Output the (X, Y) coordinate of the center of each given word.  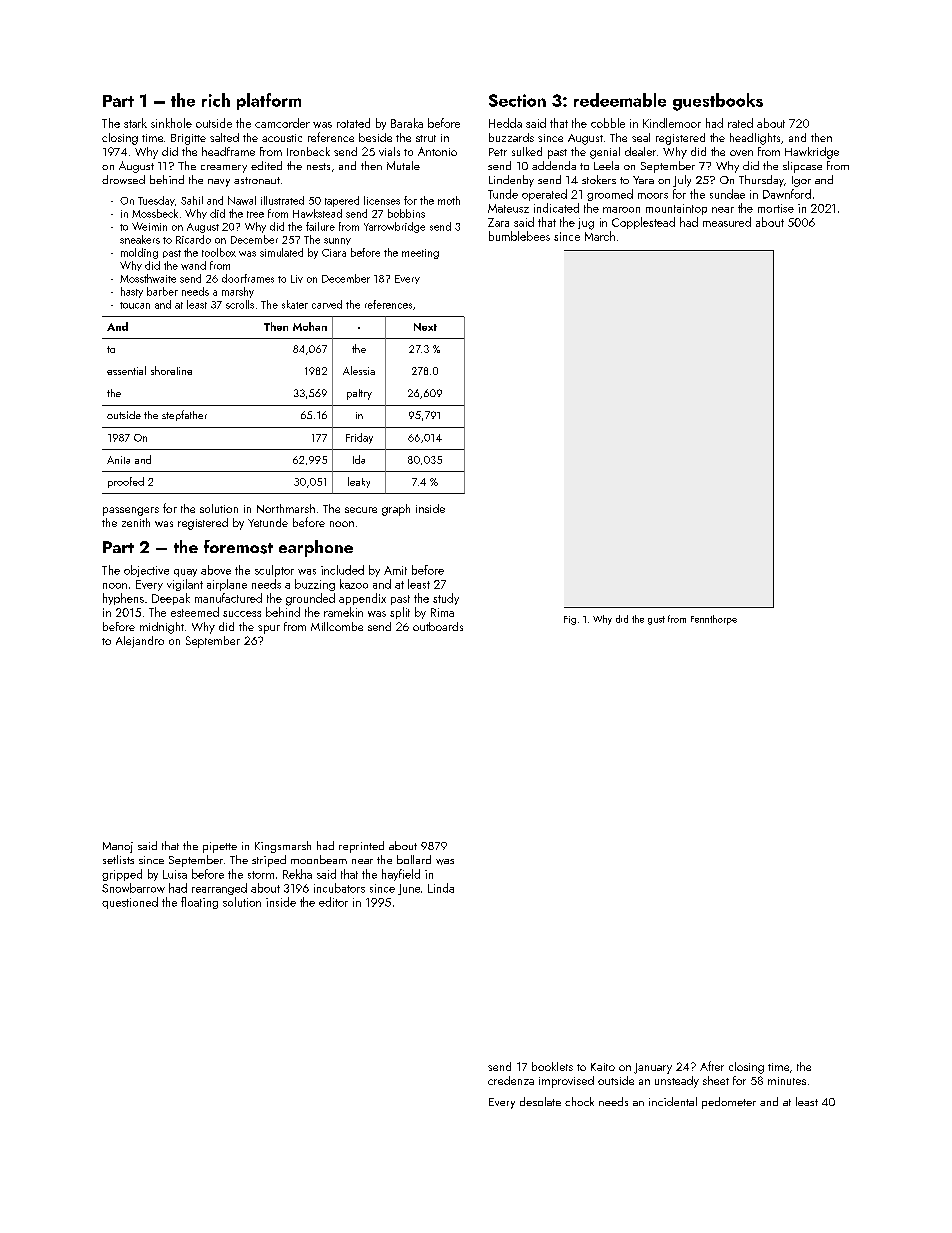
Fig (570, 620)
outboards (438, 626)
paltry (359, 394)
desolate (540, 1101)
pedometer (729, 1103)
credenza (511, 1080)
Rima (442, 612)
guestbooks (718, 102)
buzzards (511, 137)
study (446, 599)
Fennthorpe (714, 620)
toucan (135, 305)
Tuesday (156, 201)
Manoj (118, 847)
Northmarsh (286, 508)
